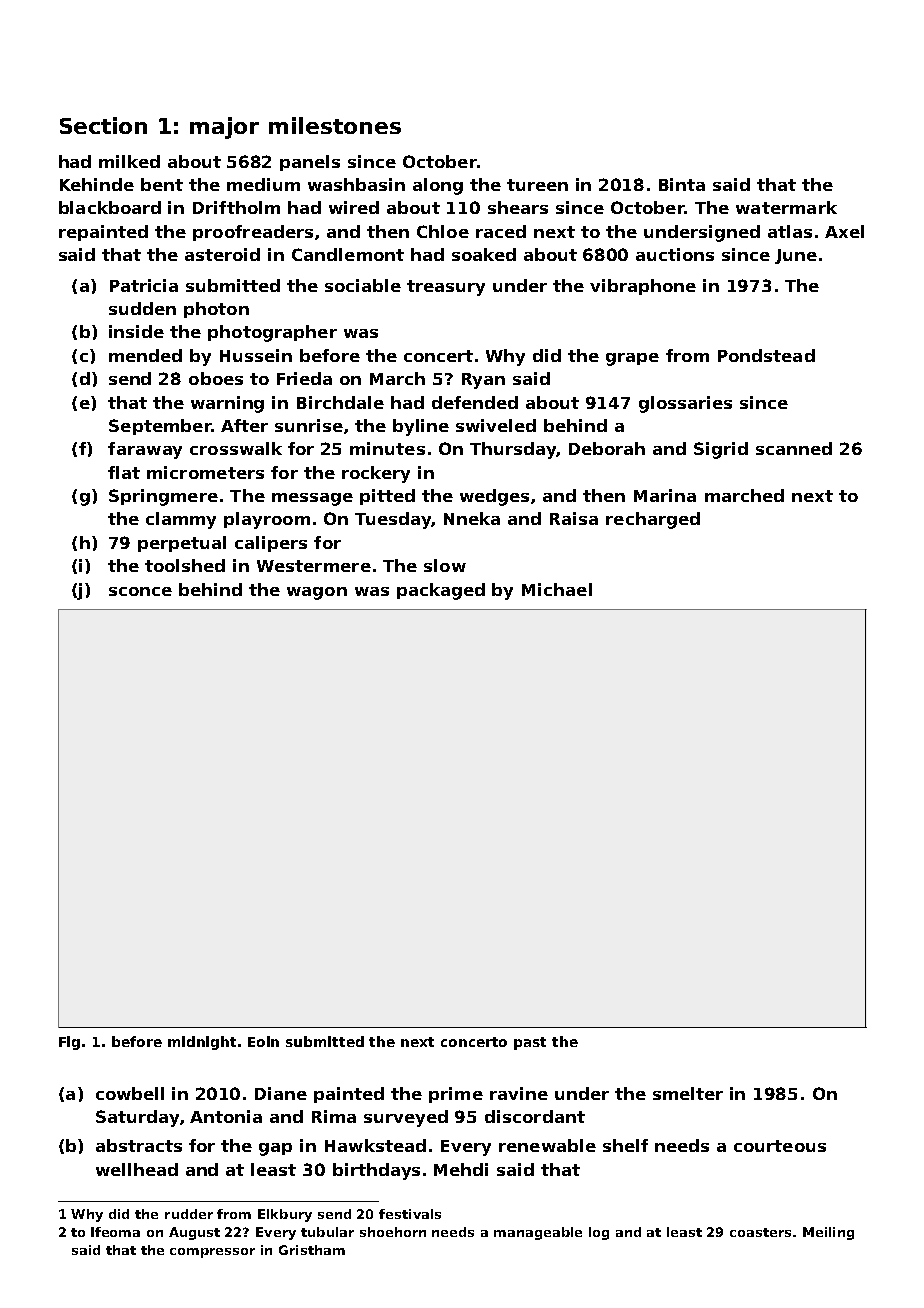 The height and width of the image is (1308, 924). Describe the element at coordinates (140, 591) in the image. I see `sconce` at that location.
